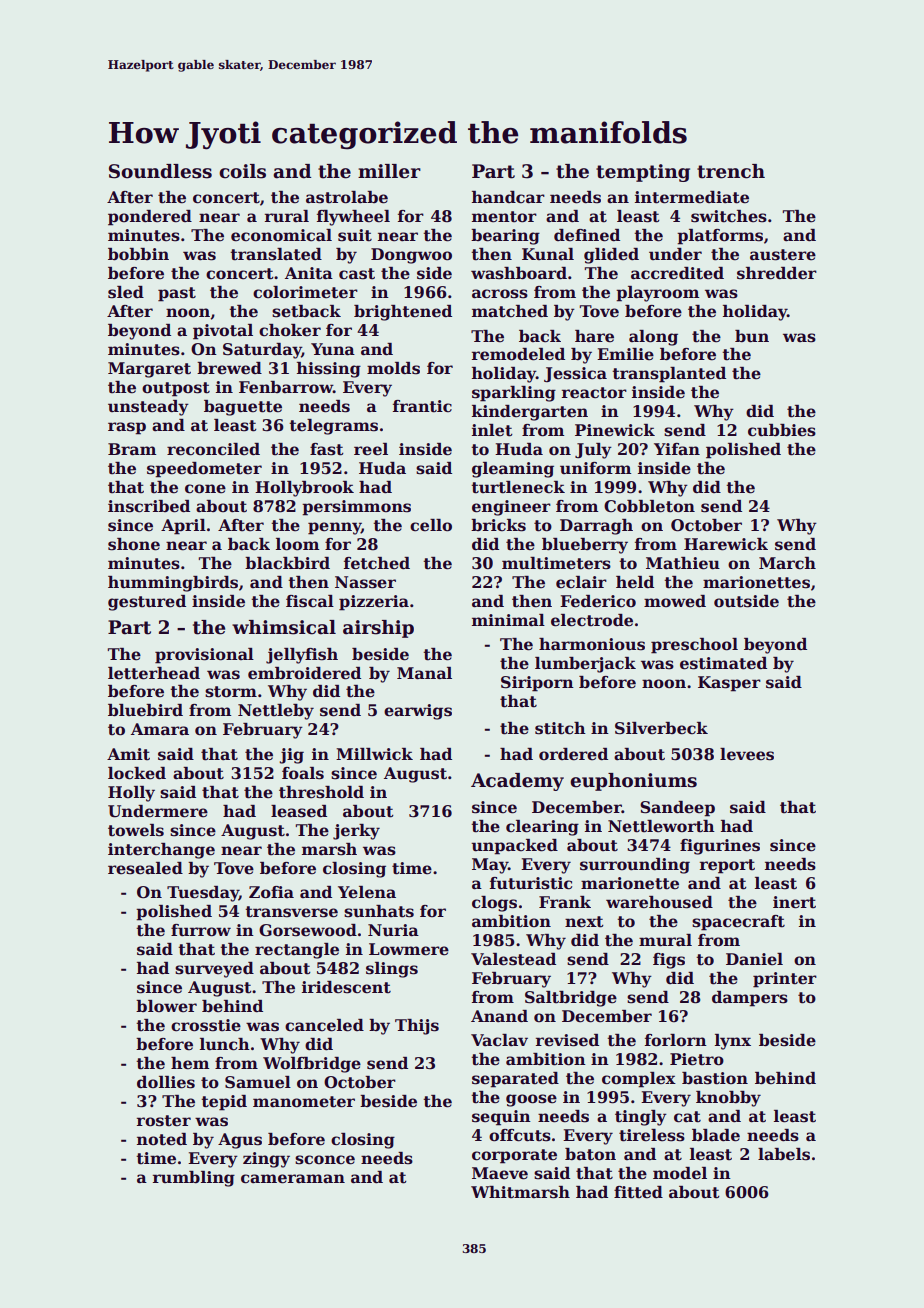  I want to click on Margaret, so click(149, 370).
